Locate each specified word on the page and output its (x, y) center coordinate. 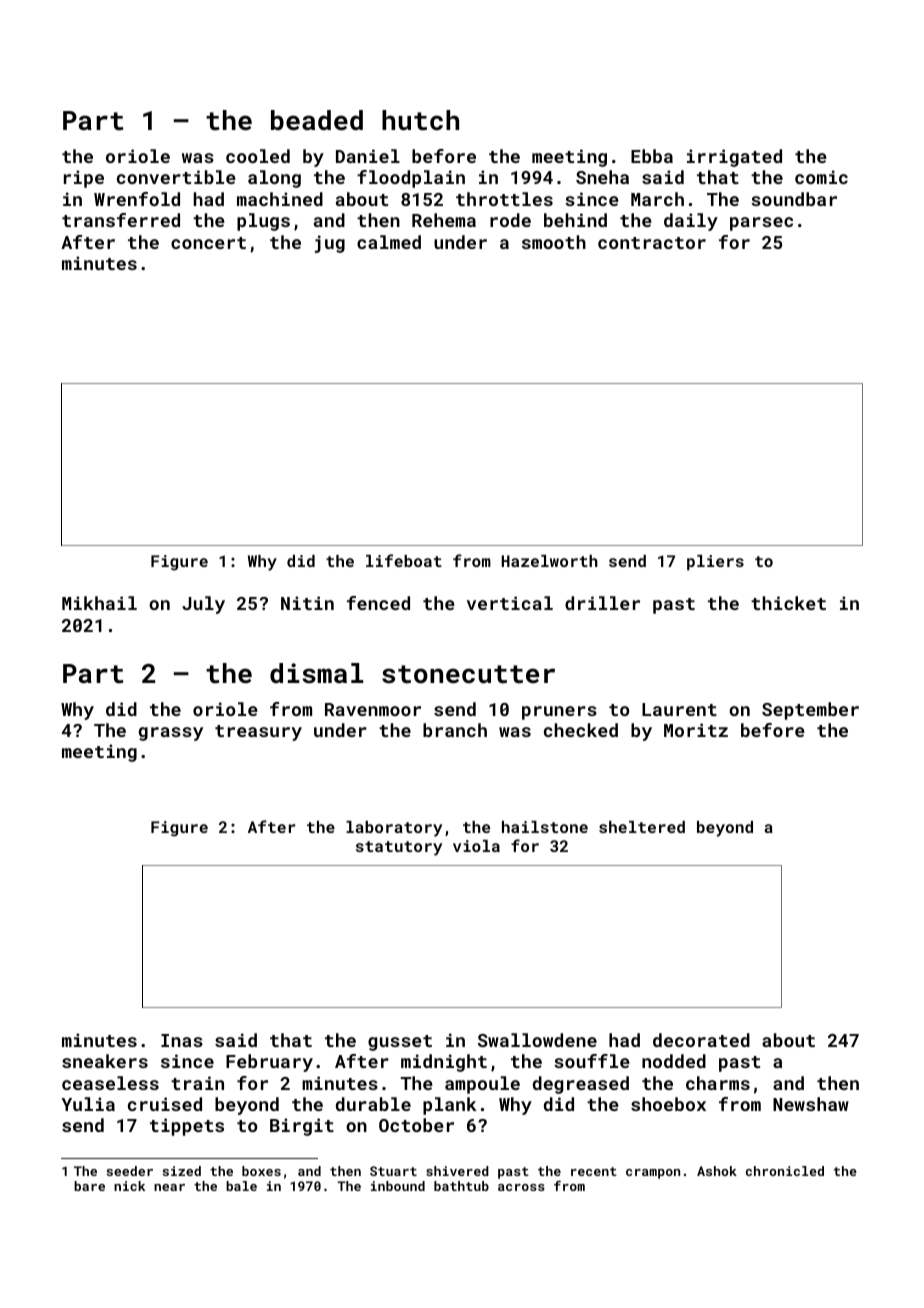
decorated (701, 1040)
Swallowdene (537, 1040)
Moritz (696, 730)
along (274, 179)
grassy (171, 734)
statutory (399, 848)
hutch (420, 120)
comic (821, 177)
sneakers (105, 1061)
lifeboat (404, 560)
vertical (510, 603)
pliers (715, 563)
